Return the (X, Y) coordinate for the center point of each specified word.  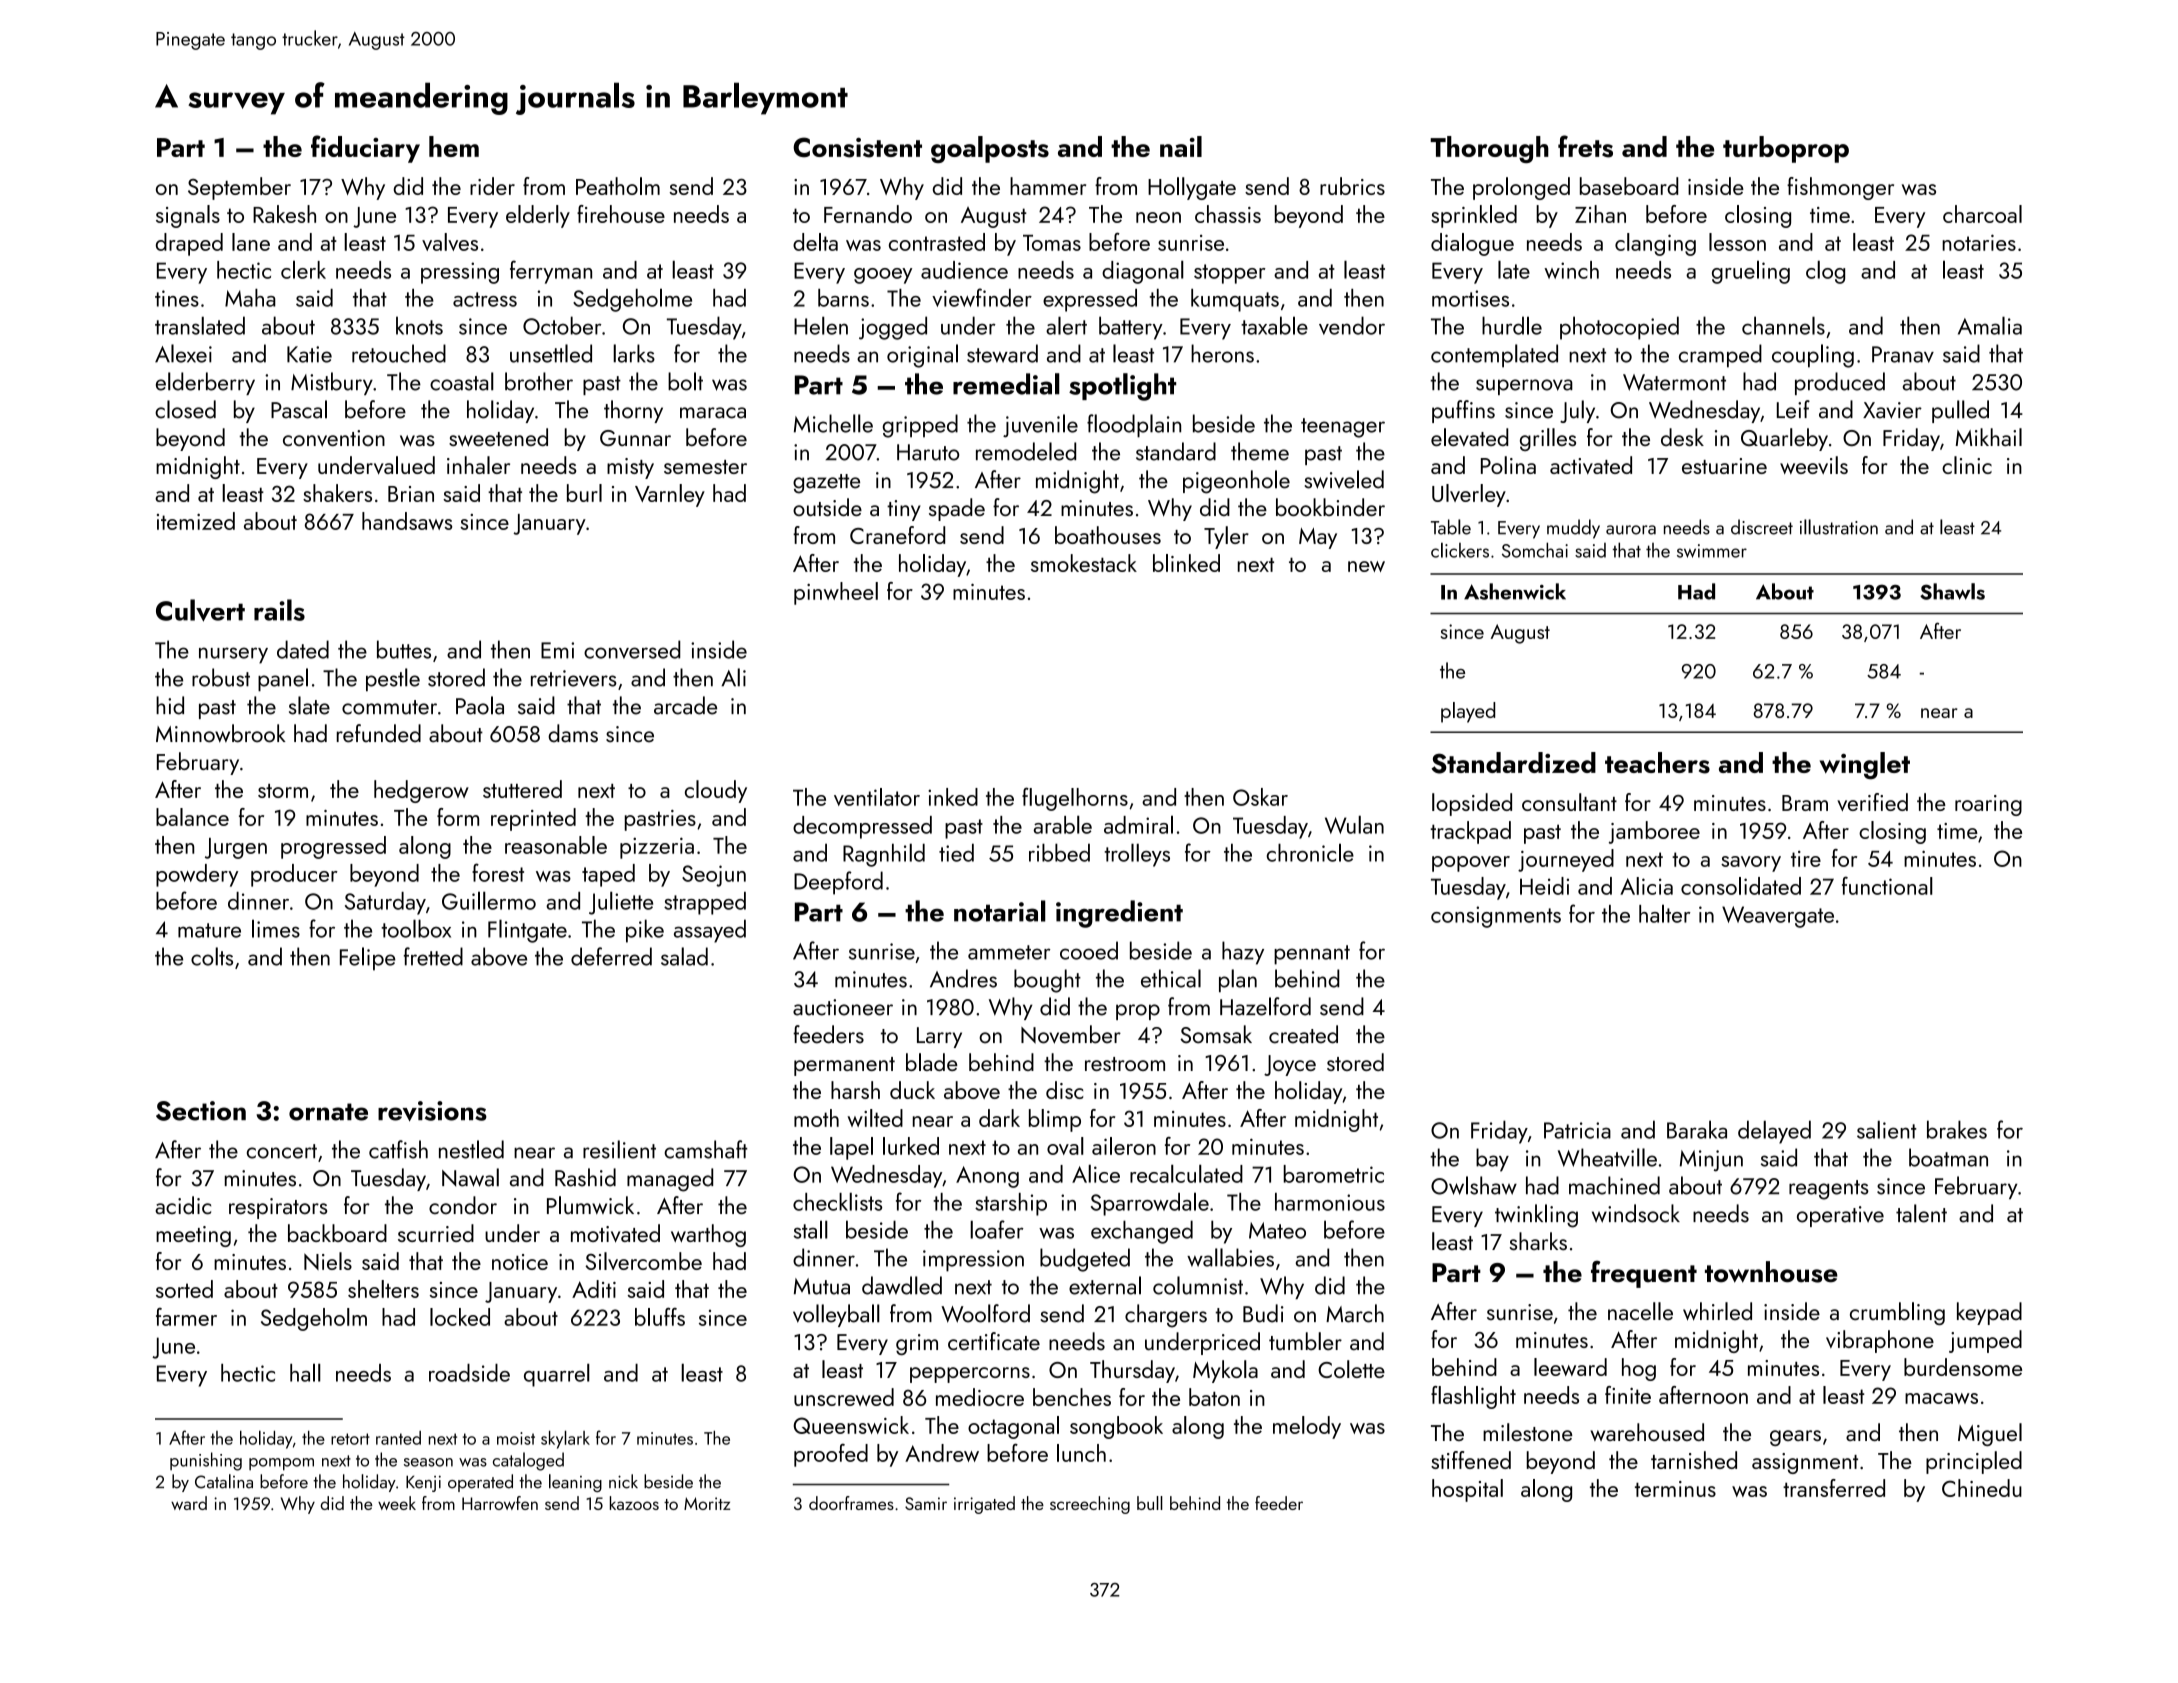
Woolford (985, 1313)
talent (1921, 1213)
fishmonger (1840, 188)
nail (1181, 146)
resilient (619, 1149)
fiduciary (365, 149)
